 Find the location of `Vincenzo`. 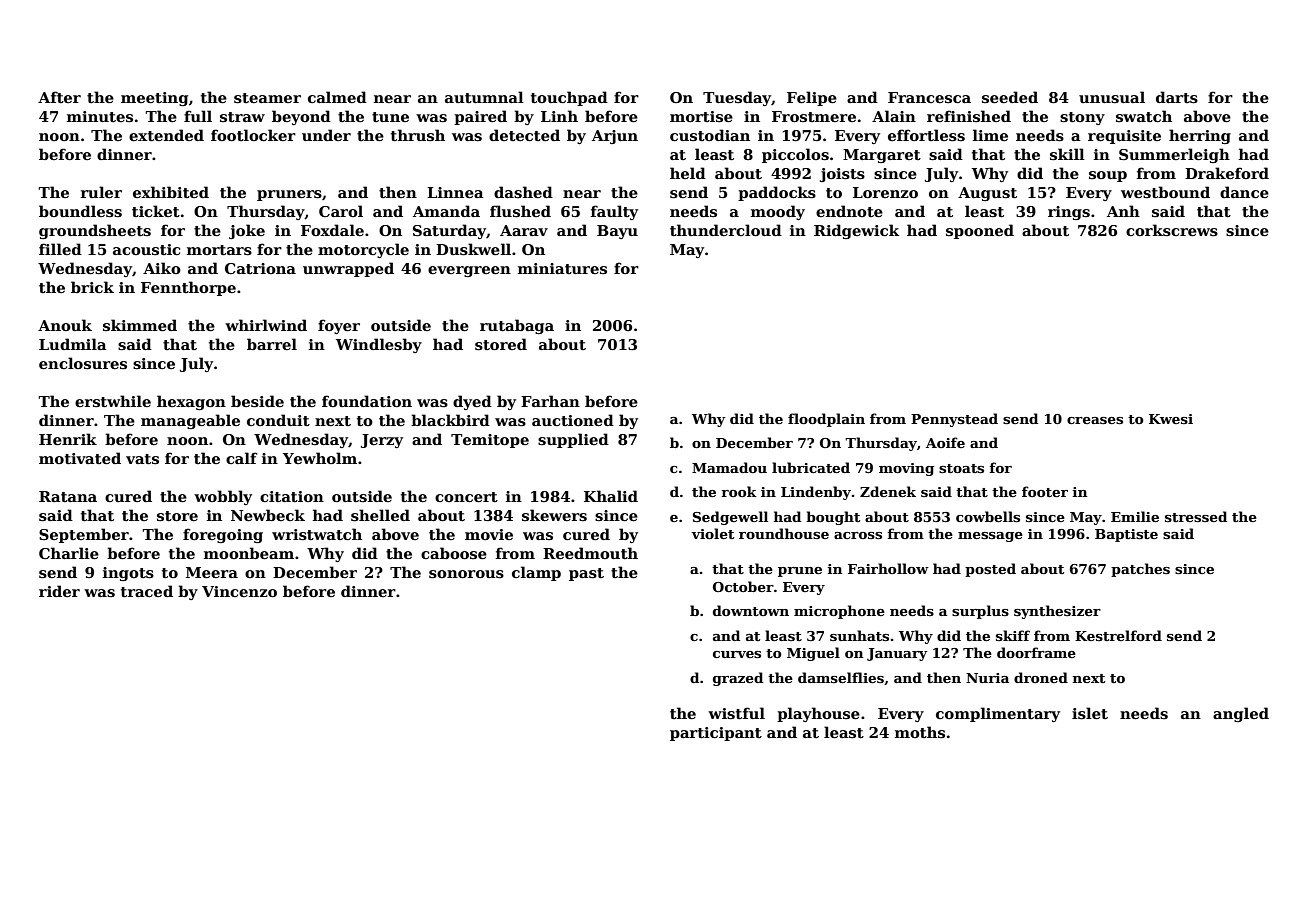

Vincenzo is located at coordinates (239, 591).
